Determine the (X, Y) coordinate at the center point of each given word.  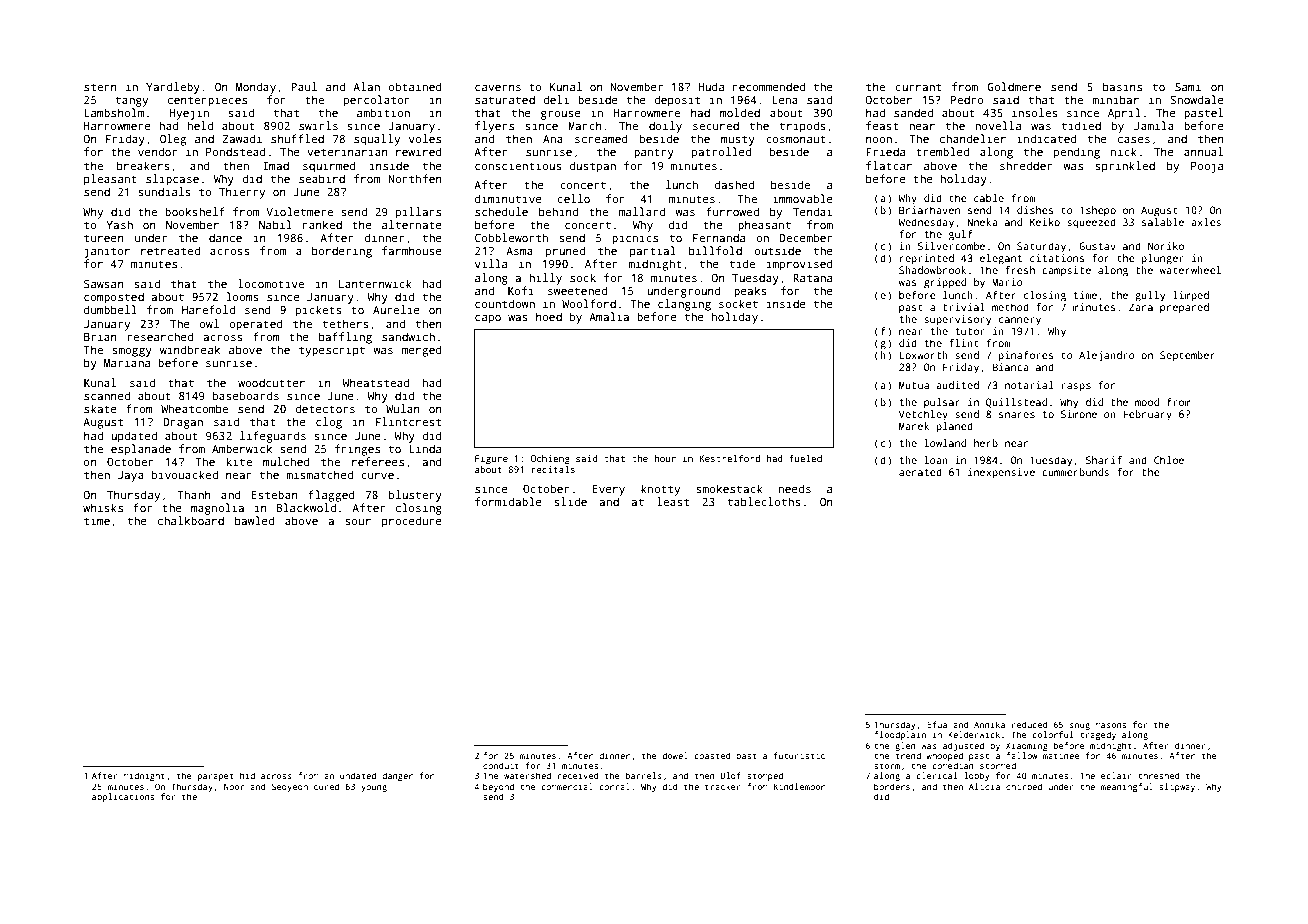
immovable (803, 198)
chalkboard (191, 520)
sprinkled (1125, 167)
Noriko (1166, 246)
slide (570, 501)
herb (986, 443)
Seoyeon (290, 787)
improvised (800, 265)
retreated (170, 250)
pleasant (110, 180)
